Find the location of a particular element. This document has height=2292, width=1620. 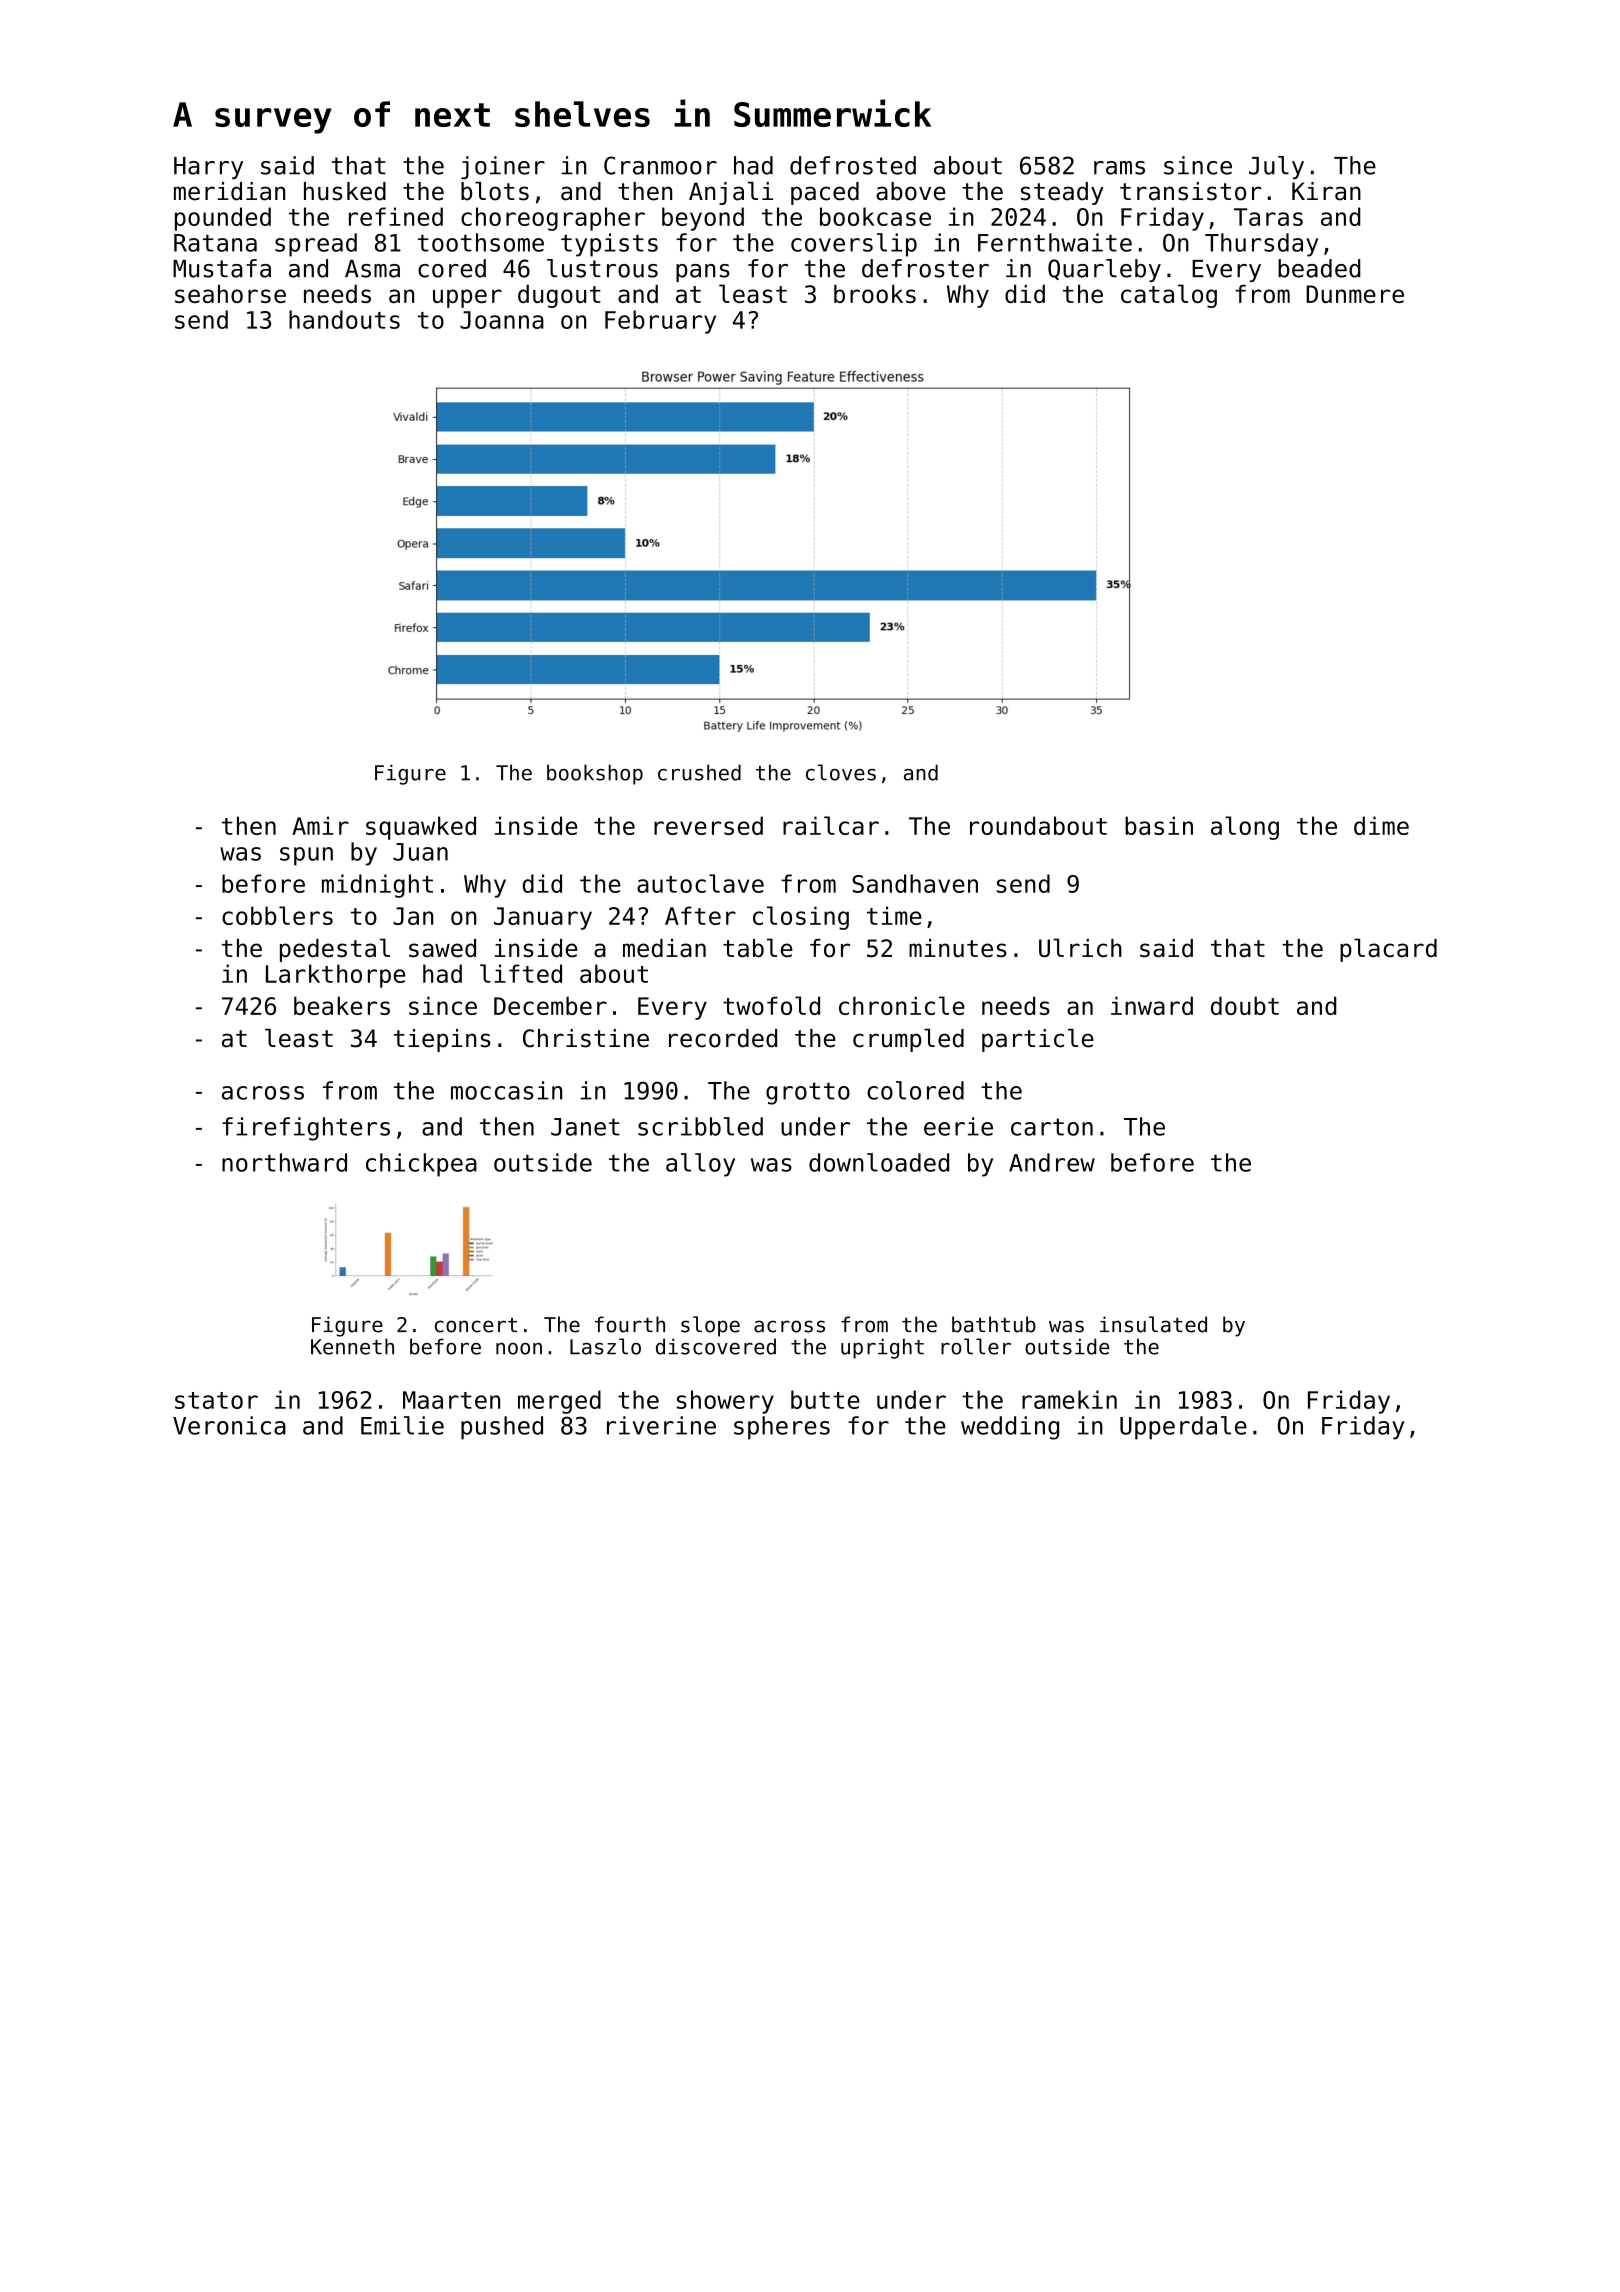

spheres is located at coordinates (782, 1428).
